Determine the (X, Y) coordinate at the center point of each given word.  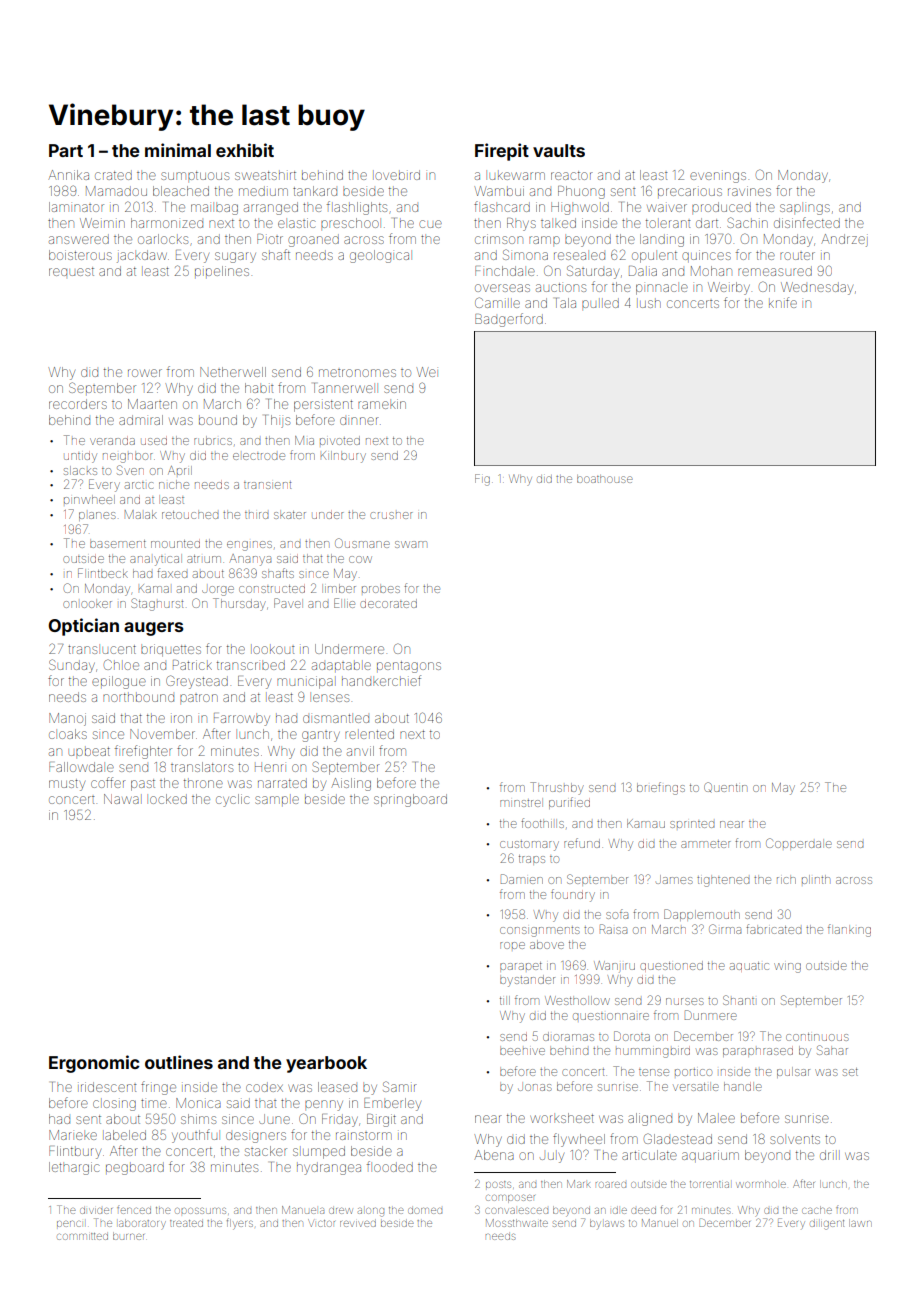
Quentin (725, 787)
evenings (718, 177)
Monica (198, 1103)
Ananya (250, 560)
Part (66, 150)
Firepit (502, 152)
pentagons (409, 667)
